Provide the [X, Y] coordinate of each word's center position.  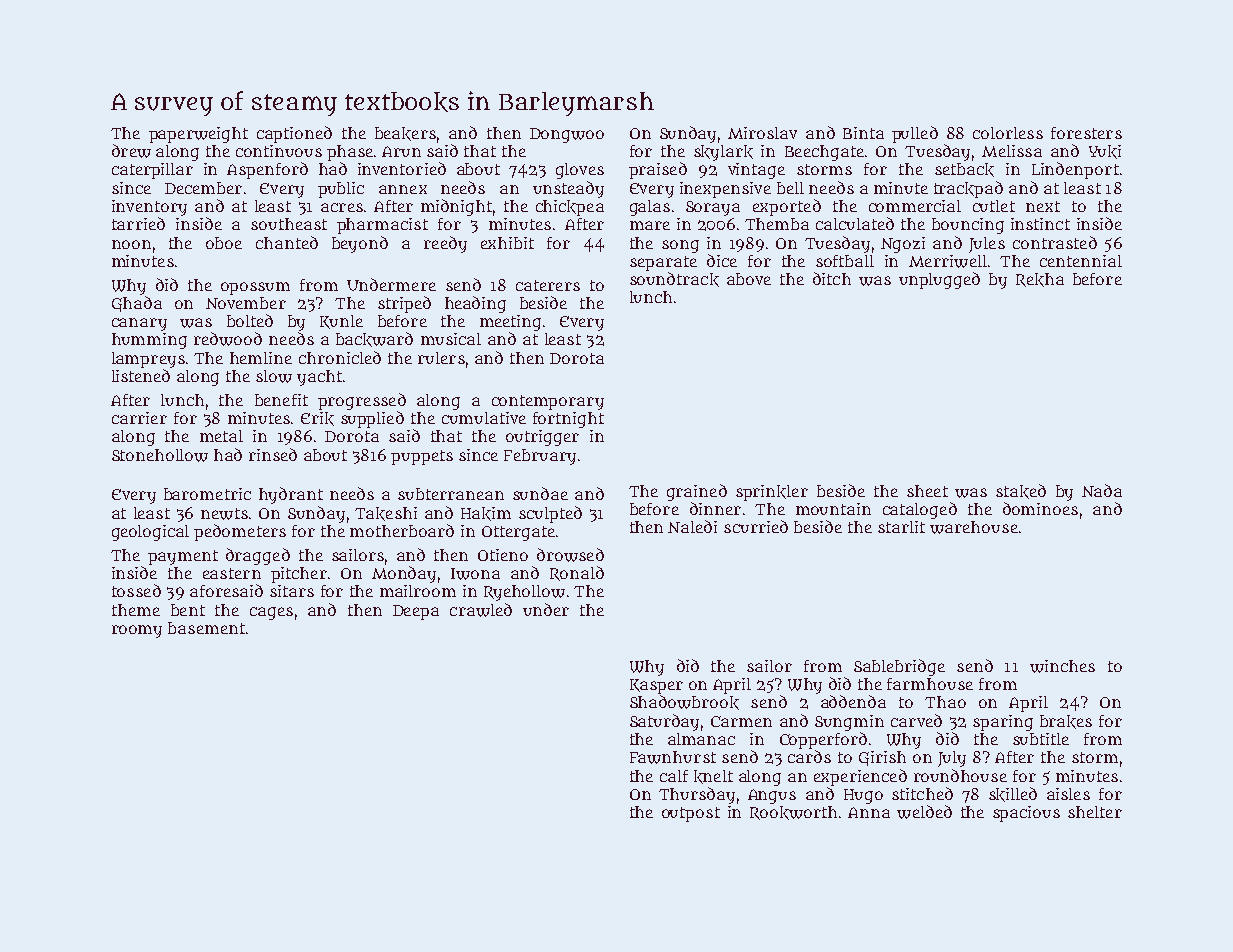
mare [650, 225]
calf [674, 776]
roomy [137, 631]
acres [342, 207]
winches [1062, 666]
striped [404, 304]
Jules [987, 245]
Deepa [416, 612]
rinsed [273, 454]
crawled [481, 610]
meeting [510, 323]
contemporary [548, 402]
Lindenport [1075, 170]
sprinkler [772, 493]
